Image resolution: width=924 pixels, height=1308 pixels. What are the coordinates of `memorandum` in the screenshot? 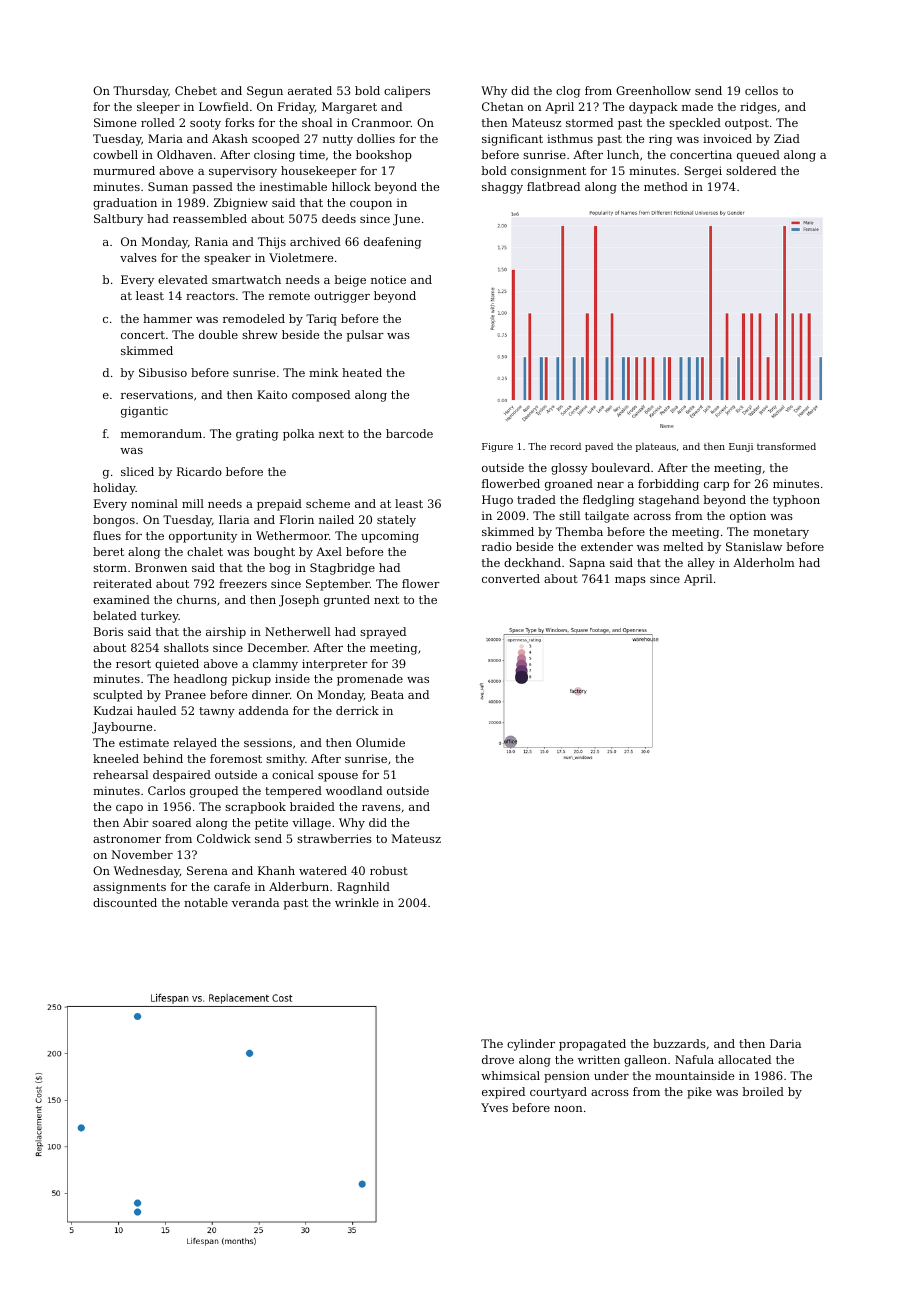 It's located at (161, 433).
